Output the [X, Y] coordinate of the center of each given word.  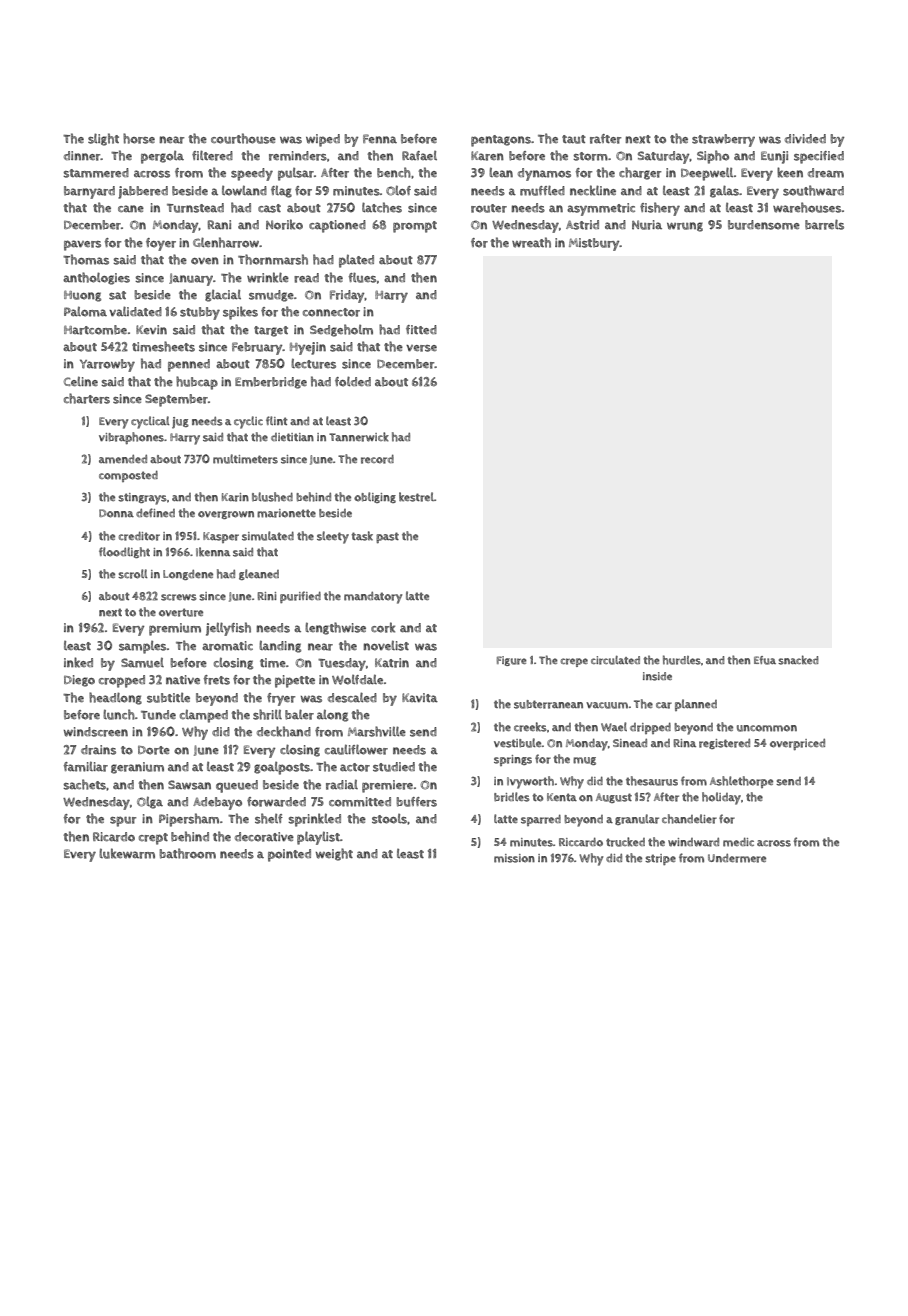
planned [696, 705]
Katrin [392, 663]
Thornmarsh [273, 259]
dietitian [292, 437]
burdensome [764, 225]
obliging [375, 497]
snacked [798, 660]
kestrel [416, 497]
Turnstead [195, 208]
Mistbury [594, 244]
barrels [824, 224]
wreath [531, 242]
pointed [289, 855]
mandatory [373, 598]
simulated [268, 536]
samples [143, 647]
